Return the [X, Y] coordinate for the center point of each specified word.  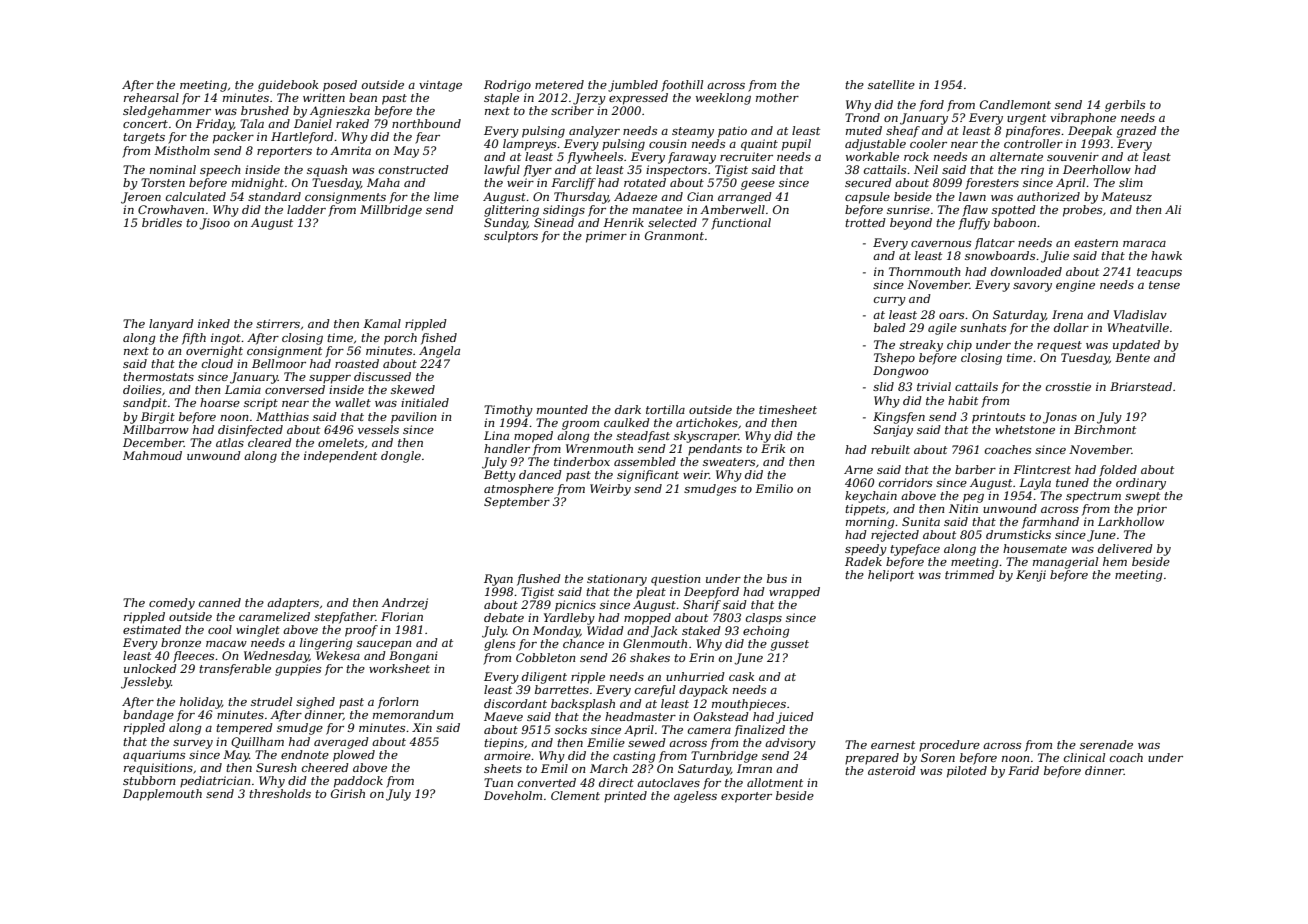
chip [959, 346]
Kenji [1031, 576]
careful [655, 691]
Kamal [382, 323]
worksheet [399, 668]
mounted [562, 409]
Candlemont [1015, 104]
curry [890, 301]
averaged [341, 743]
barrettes [562, 689]
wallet [353, 402]
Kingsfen [899, 418]
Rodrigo [507, 86]
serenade [1106, 744]
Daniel [313, 123]
